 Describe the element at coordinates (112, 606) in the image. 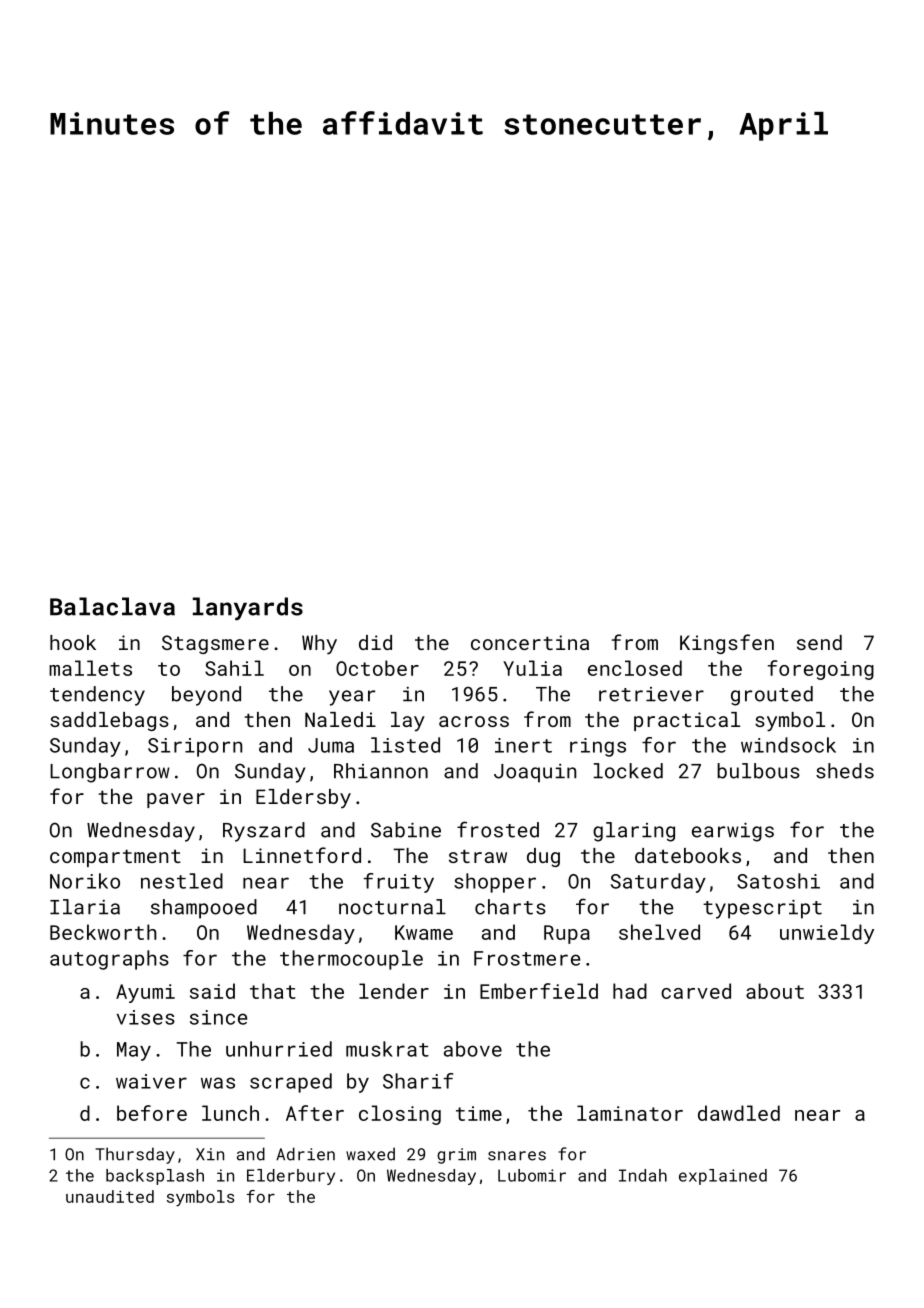

I see `Balaclava` at that location.
